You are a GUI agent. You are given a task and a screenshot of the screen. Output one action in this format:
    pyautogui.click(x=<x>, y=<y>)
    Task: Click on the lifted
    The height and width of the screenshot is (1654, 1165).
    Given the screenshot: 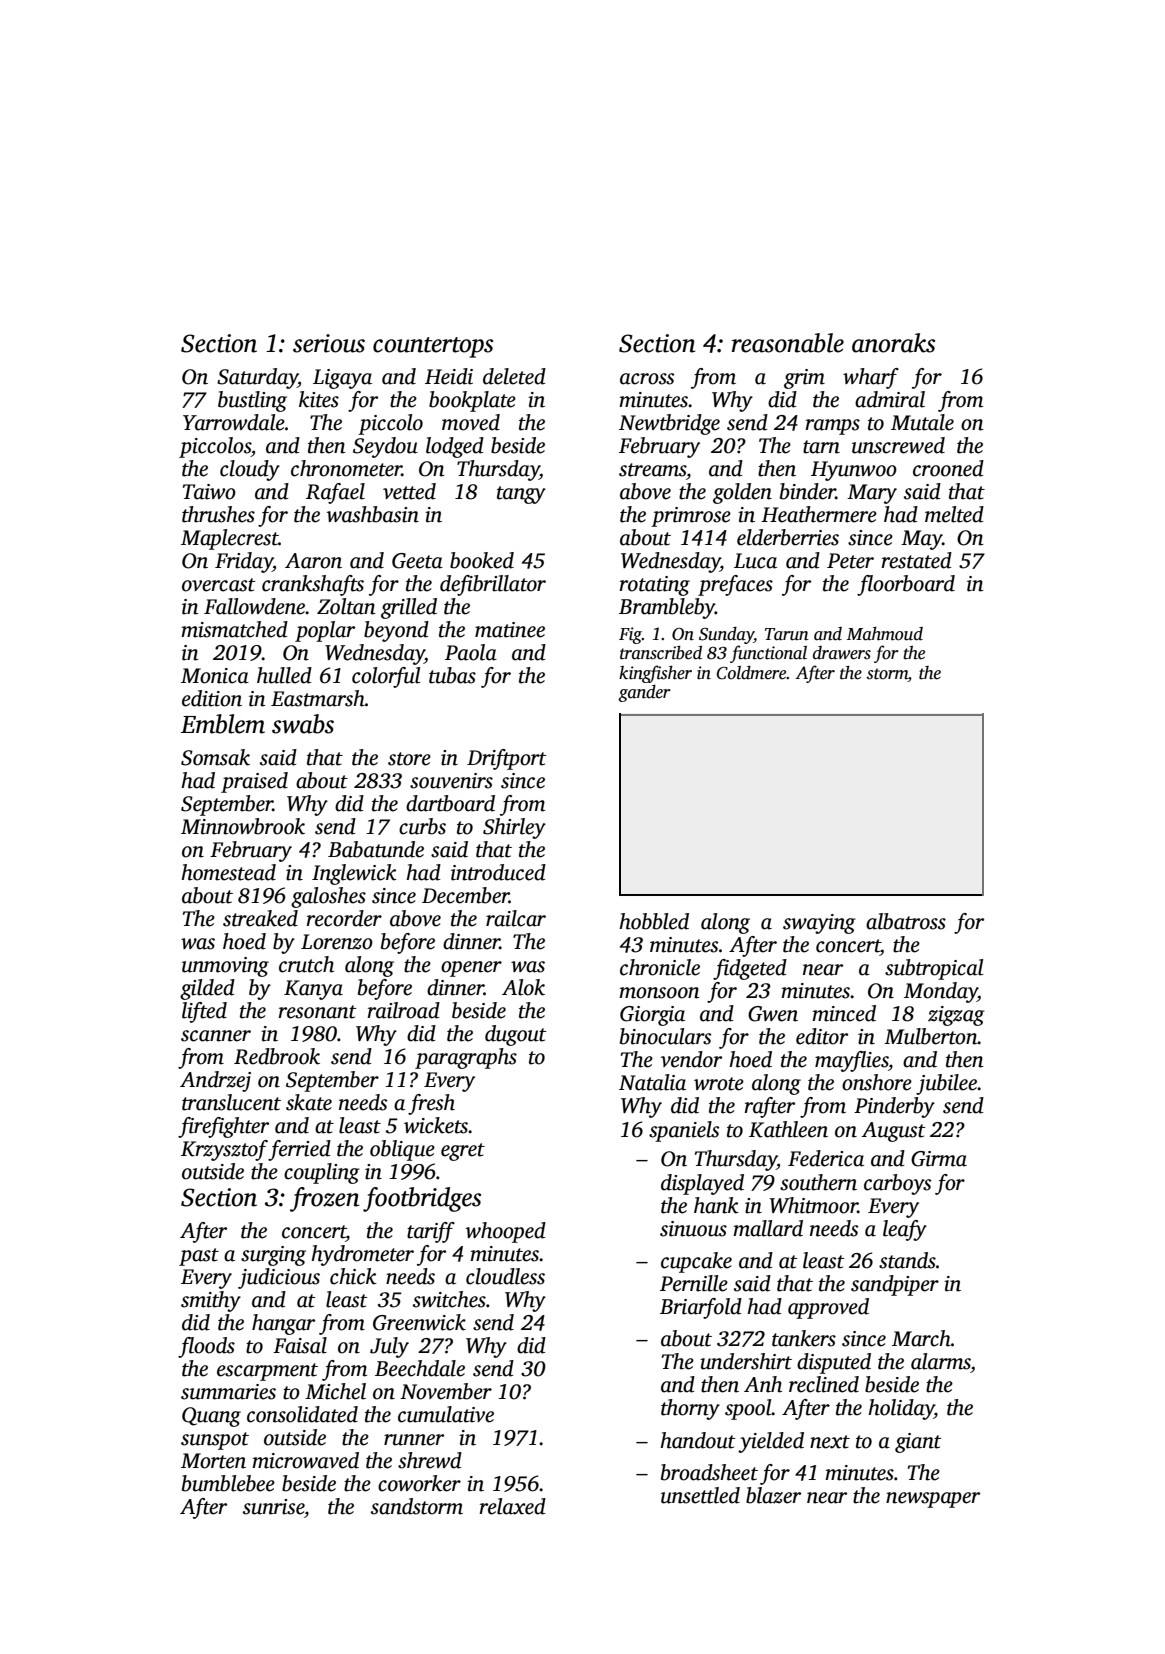 What is the action you would take?
    pyautogui.click(x=204, y=1012)
